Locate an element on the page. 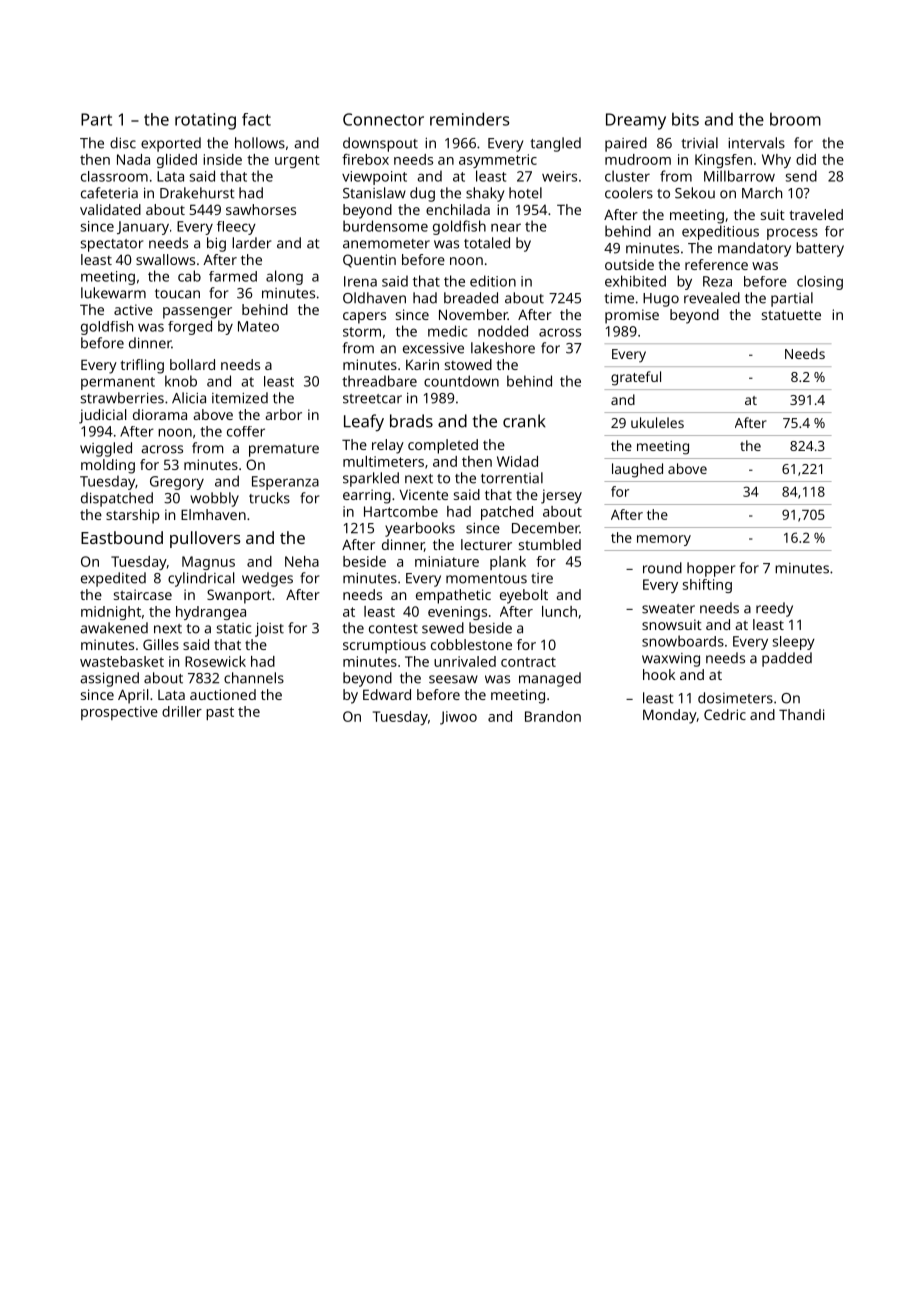 This page has height=1308, width=924. breaded is located at coordinates (471, 298).
